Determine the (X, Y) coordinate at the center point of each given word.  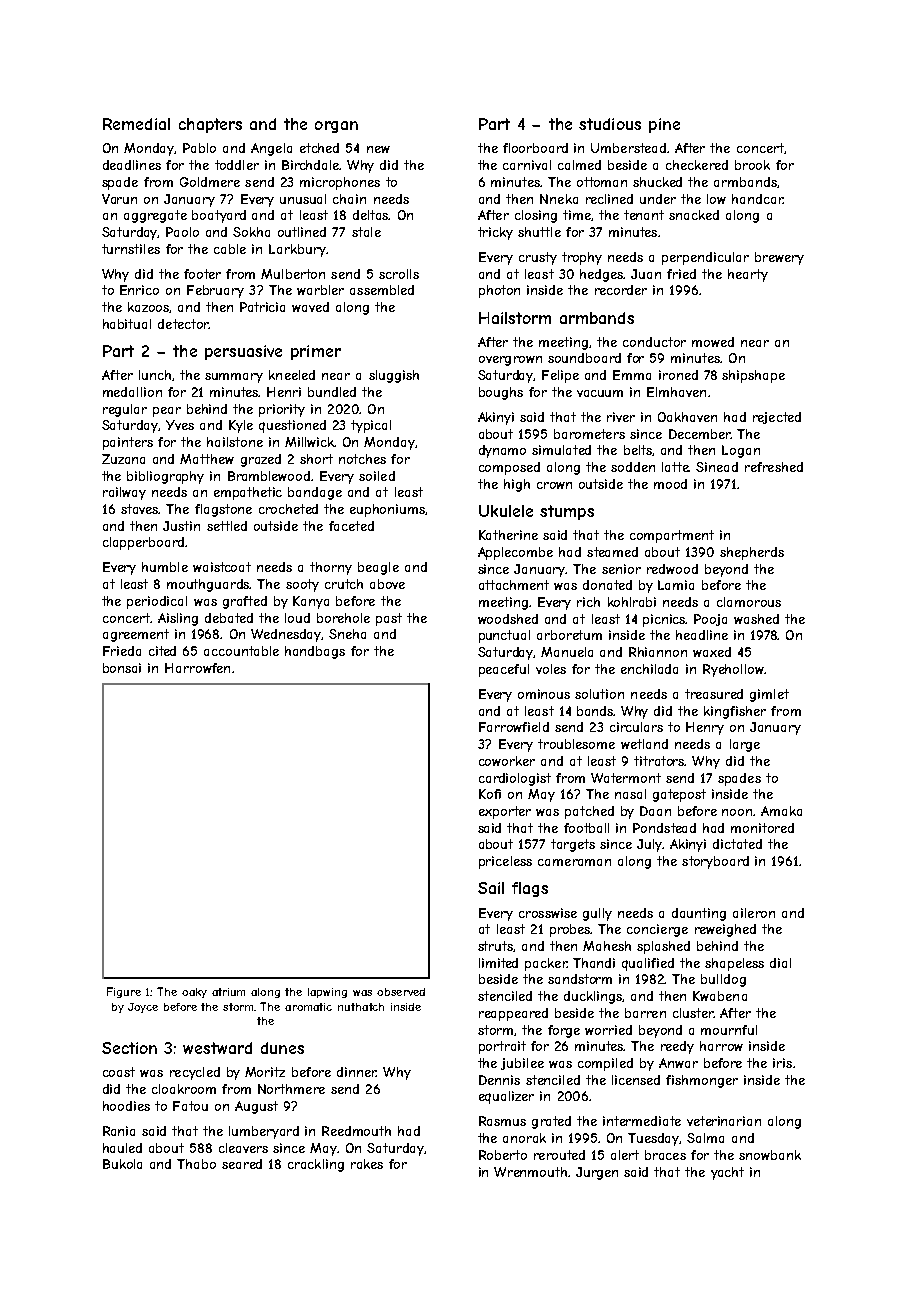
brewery (779, 258)
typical (371, 426)
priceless (505, 862)
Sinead (717, 467)
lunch (155, 375)
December (700, 434)
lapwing (327, 993)
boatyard (219, 216)
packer (546, 964)
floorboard (535, 148)
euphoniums (387, 510)
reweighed (725, 930)
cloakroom (184, 1089)
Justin (181, 526)
